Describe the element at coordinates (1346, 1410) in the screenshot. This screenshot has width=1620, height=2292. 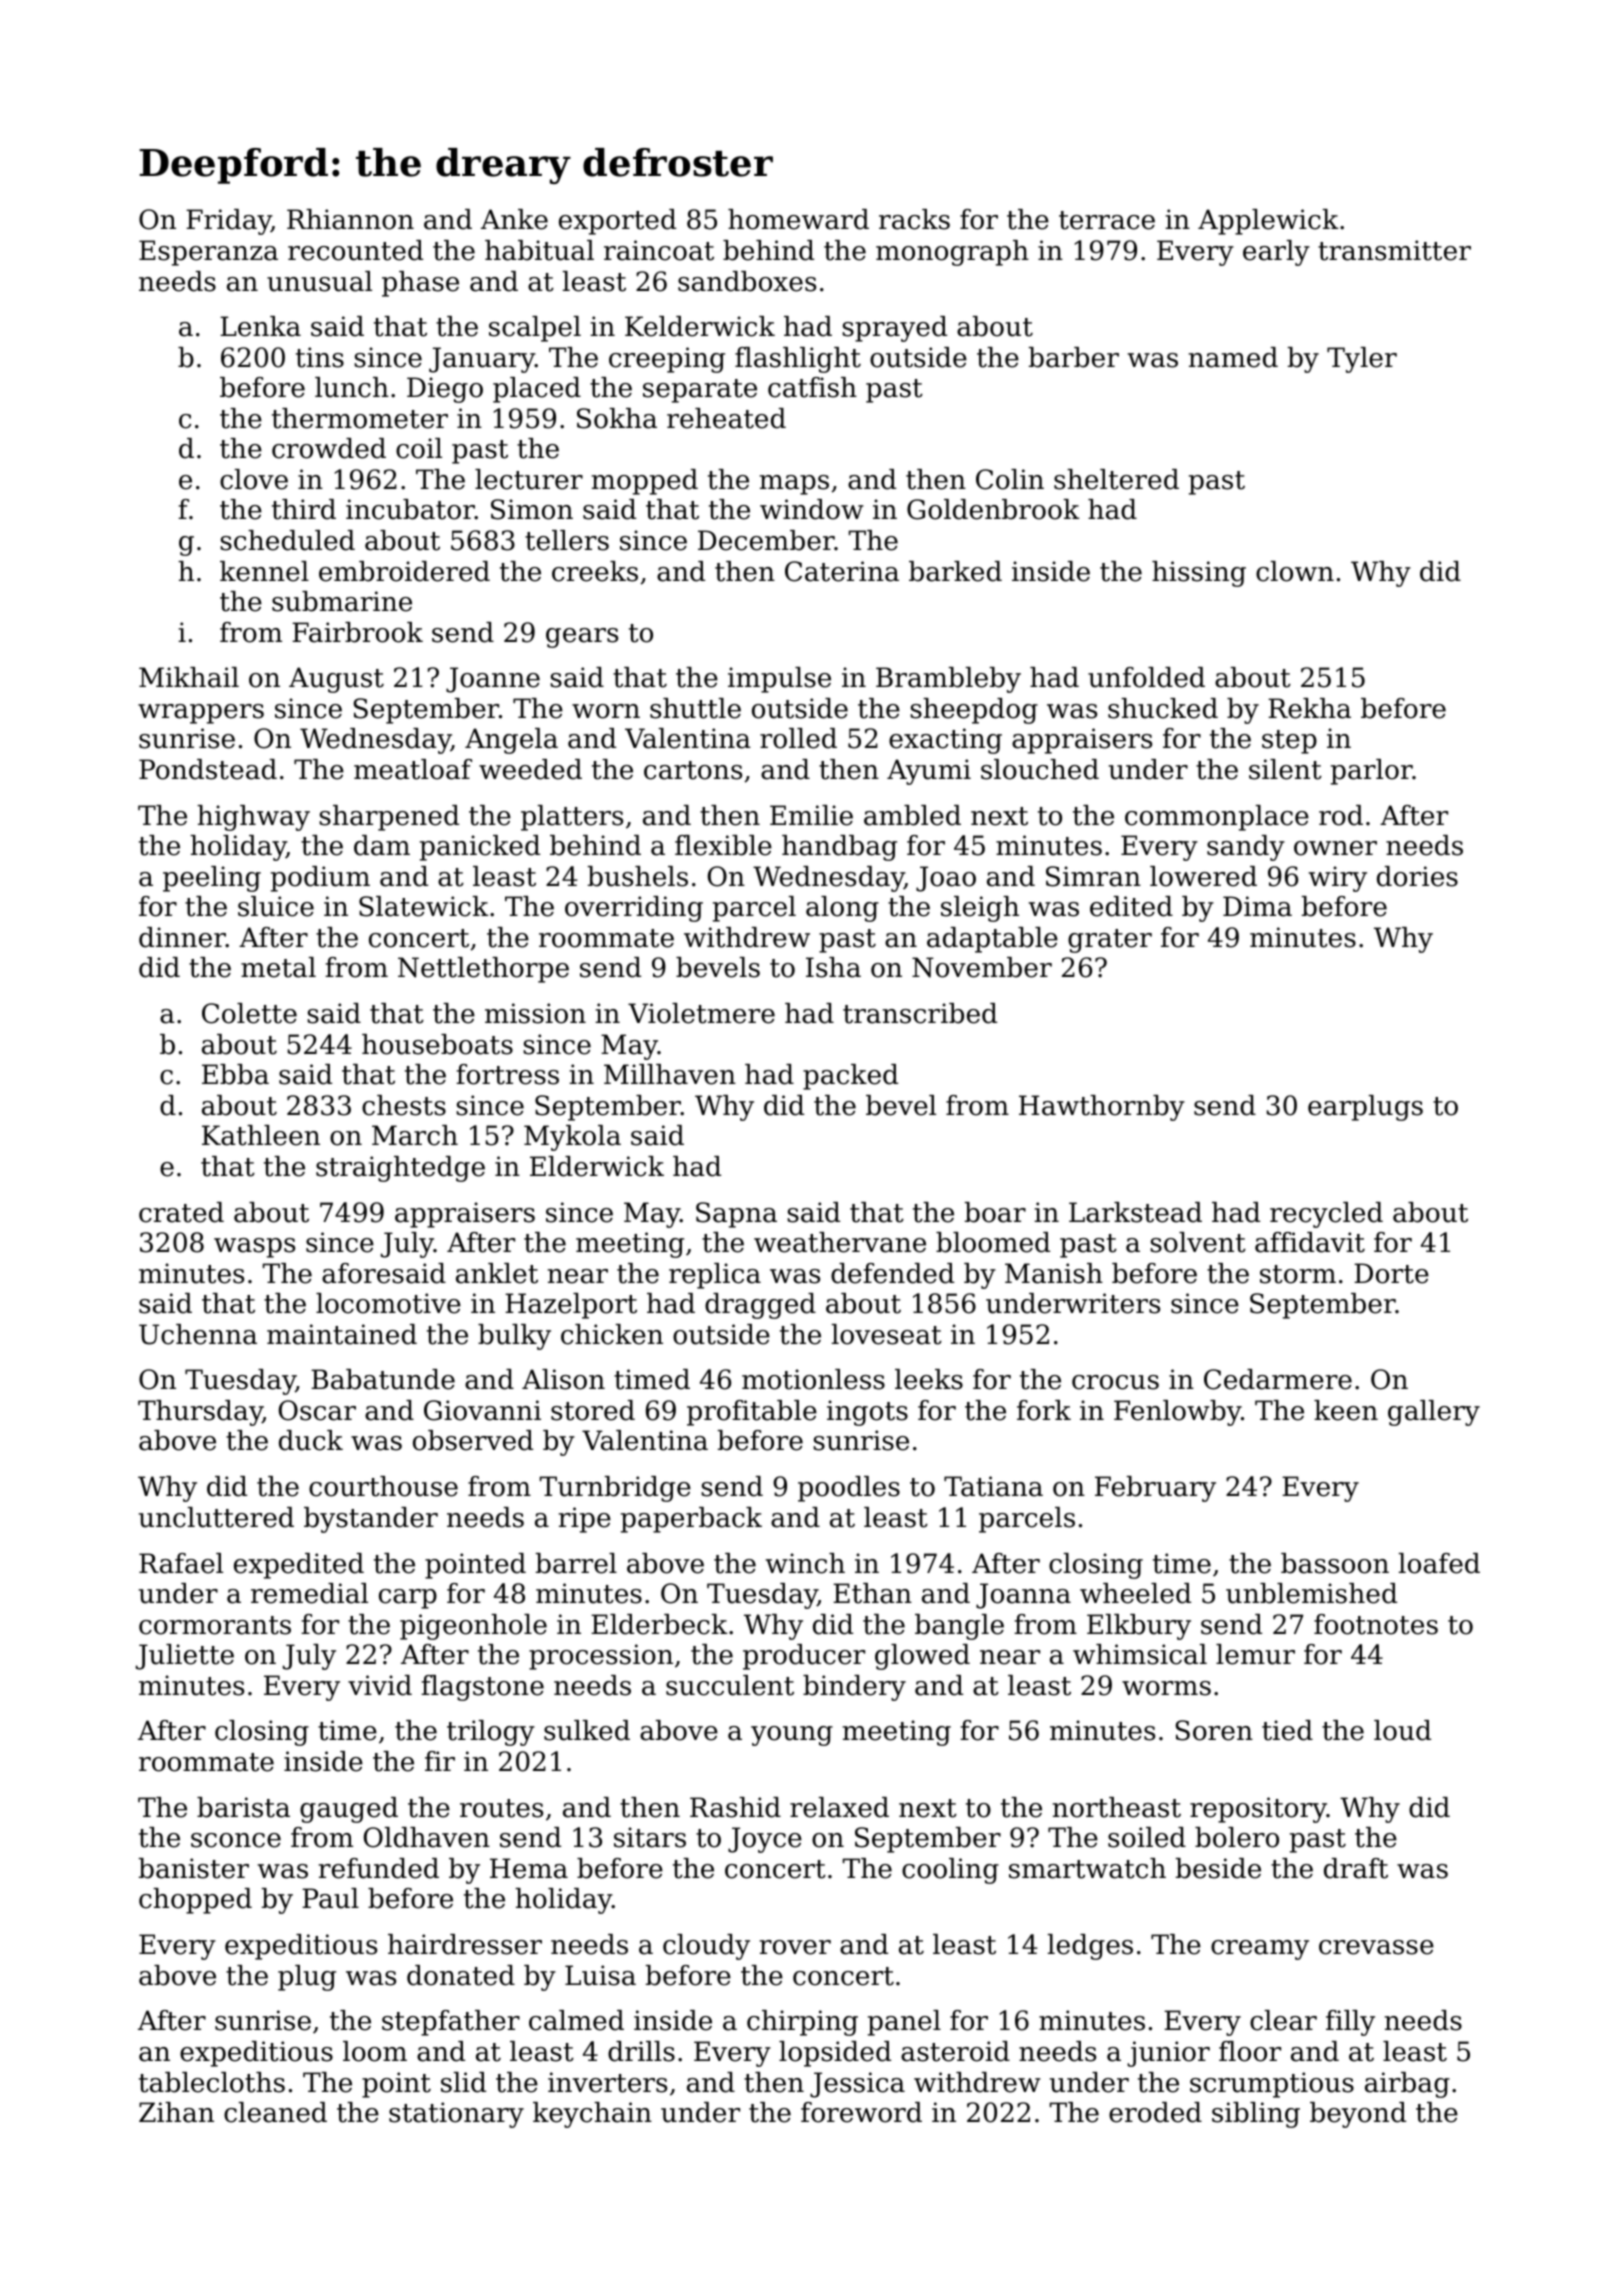
I see `keen` at that location.
